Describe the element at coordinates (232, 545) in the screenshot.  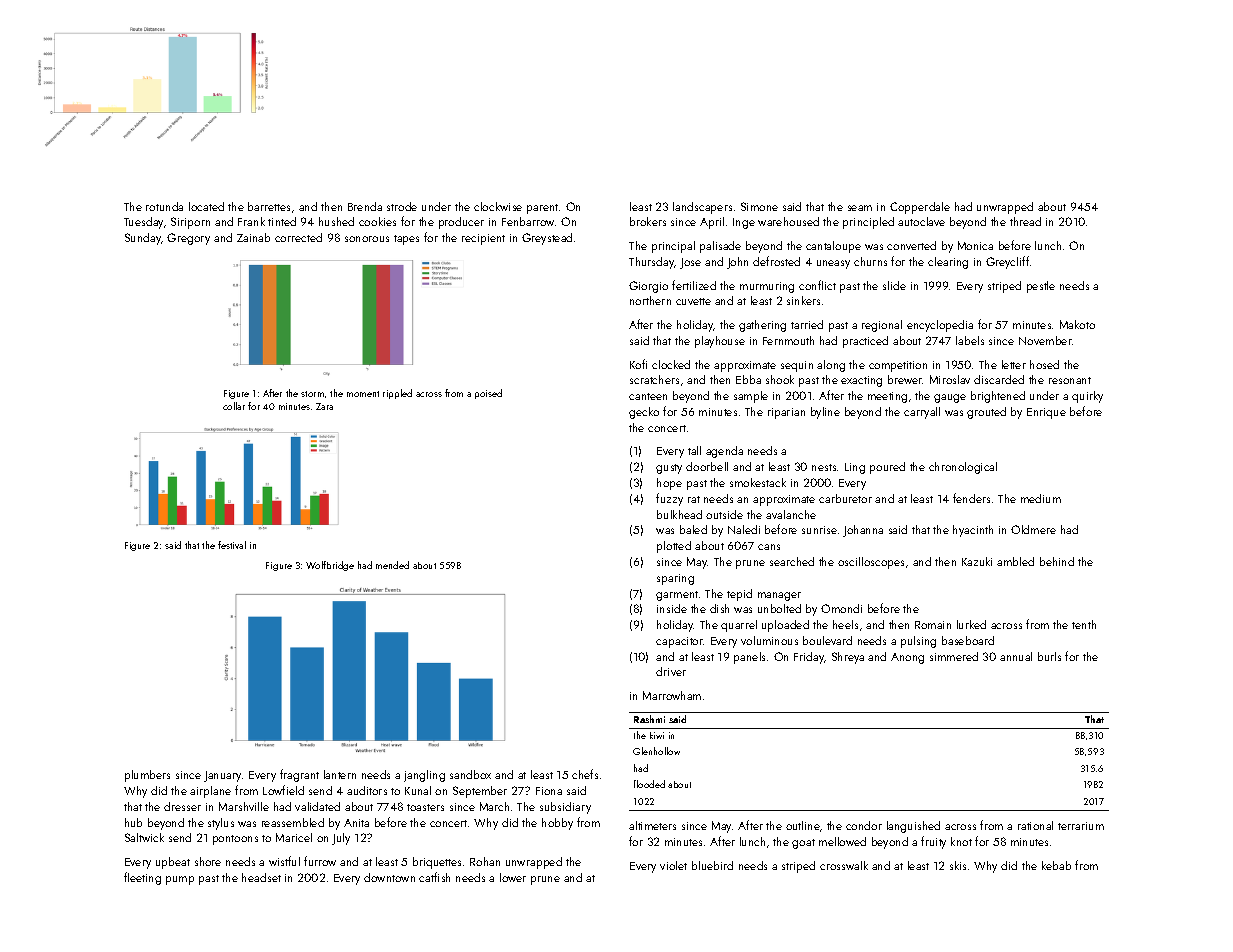
I see `festival` at that location.
